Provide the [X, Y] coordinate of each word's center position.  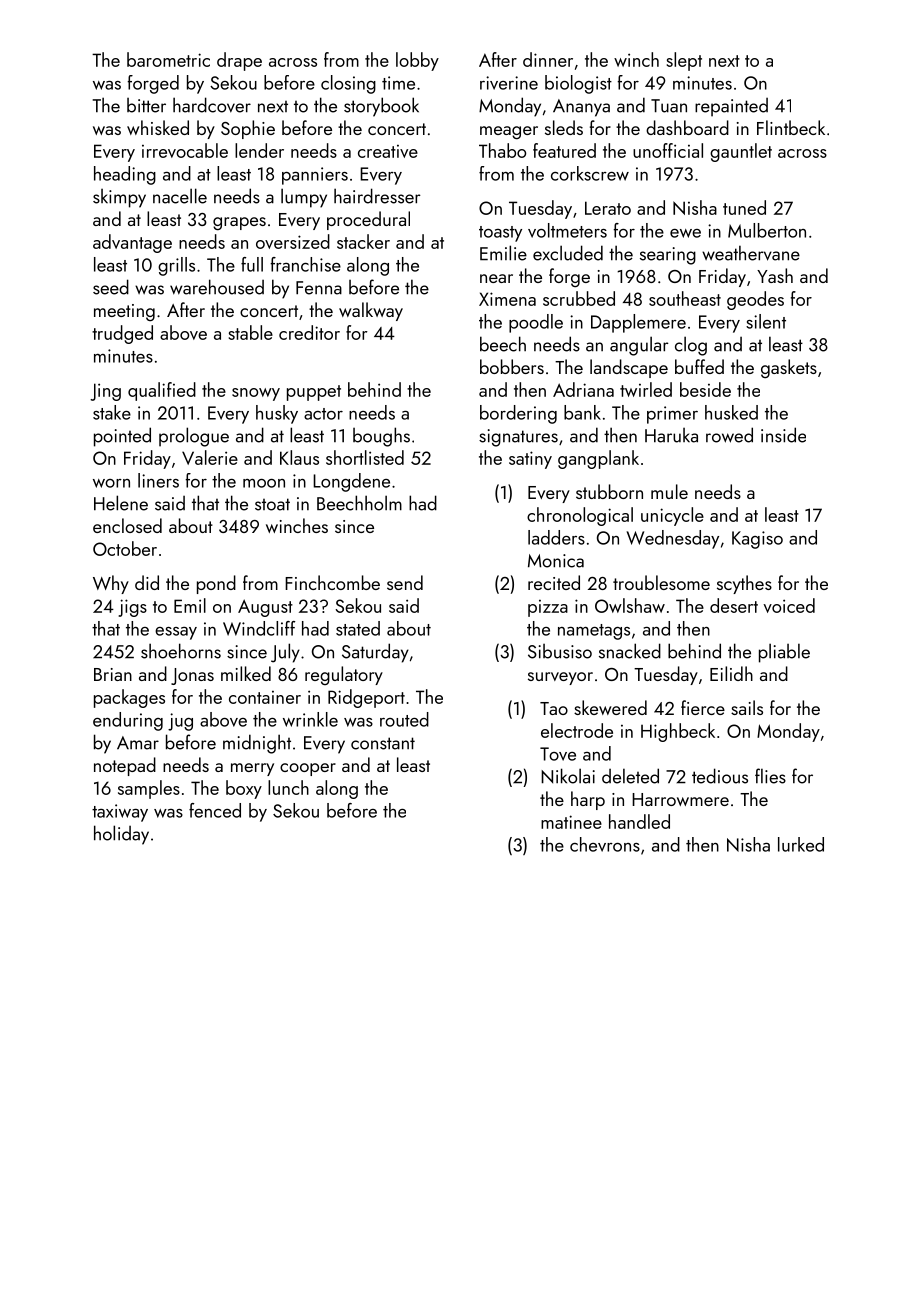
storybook [381, 107]
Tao [554, 708]
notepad [125, 766]
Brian [113, 674]
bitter [146, 105]
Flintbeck [791, 127]
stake [112, 412]
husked [731, 412]
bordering [518, 414]
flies [770, 776]
